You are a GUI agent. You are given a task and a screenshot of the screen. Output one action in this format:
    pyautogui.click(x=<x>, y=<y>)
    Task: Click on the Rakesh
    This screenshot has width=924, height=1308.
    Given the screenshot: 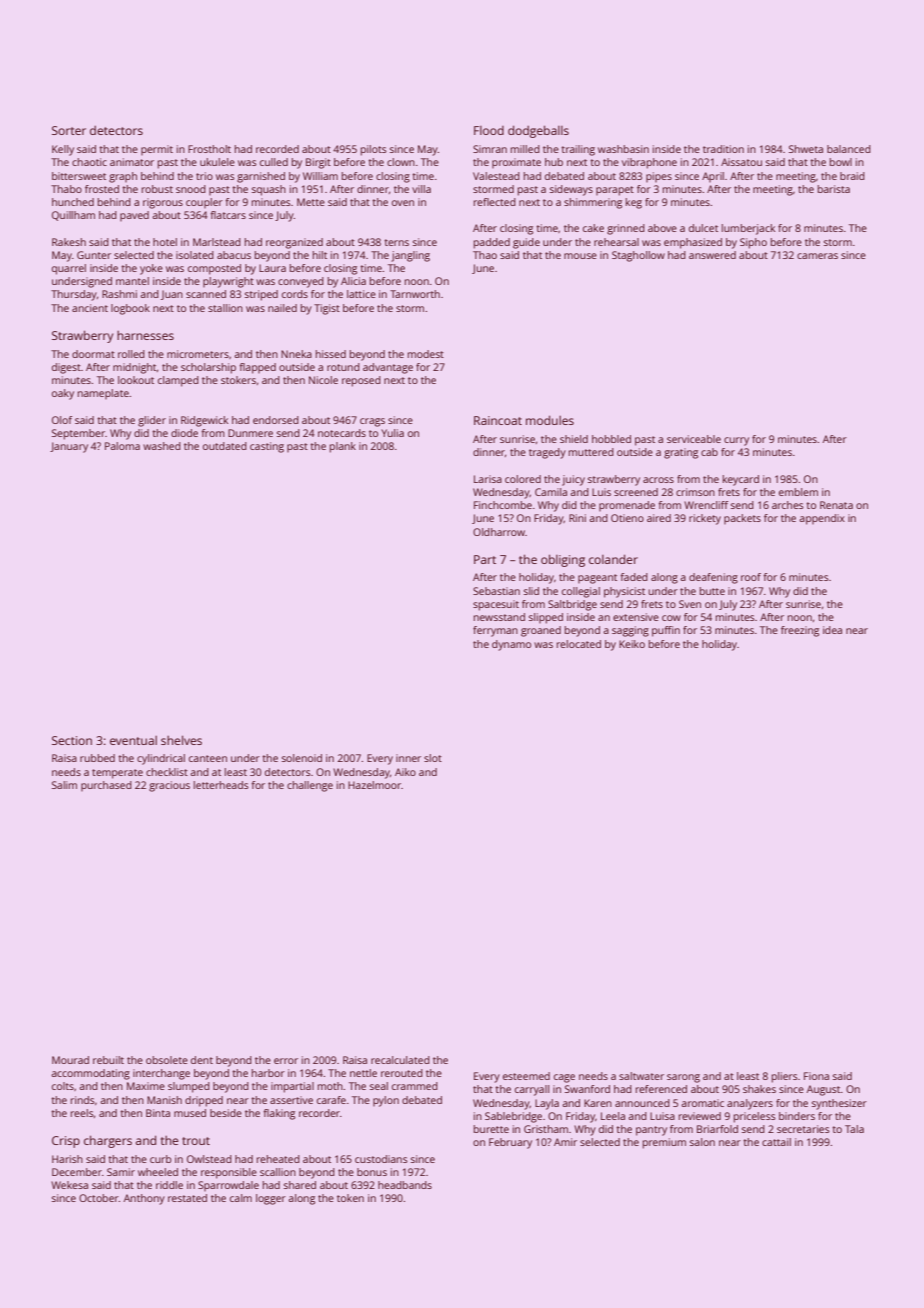 What is the action you would take?
    pyautogui.click(x=69, y=242)
